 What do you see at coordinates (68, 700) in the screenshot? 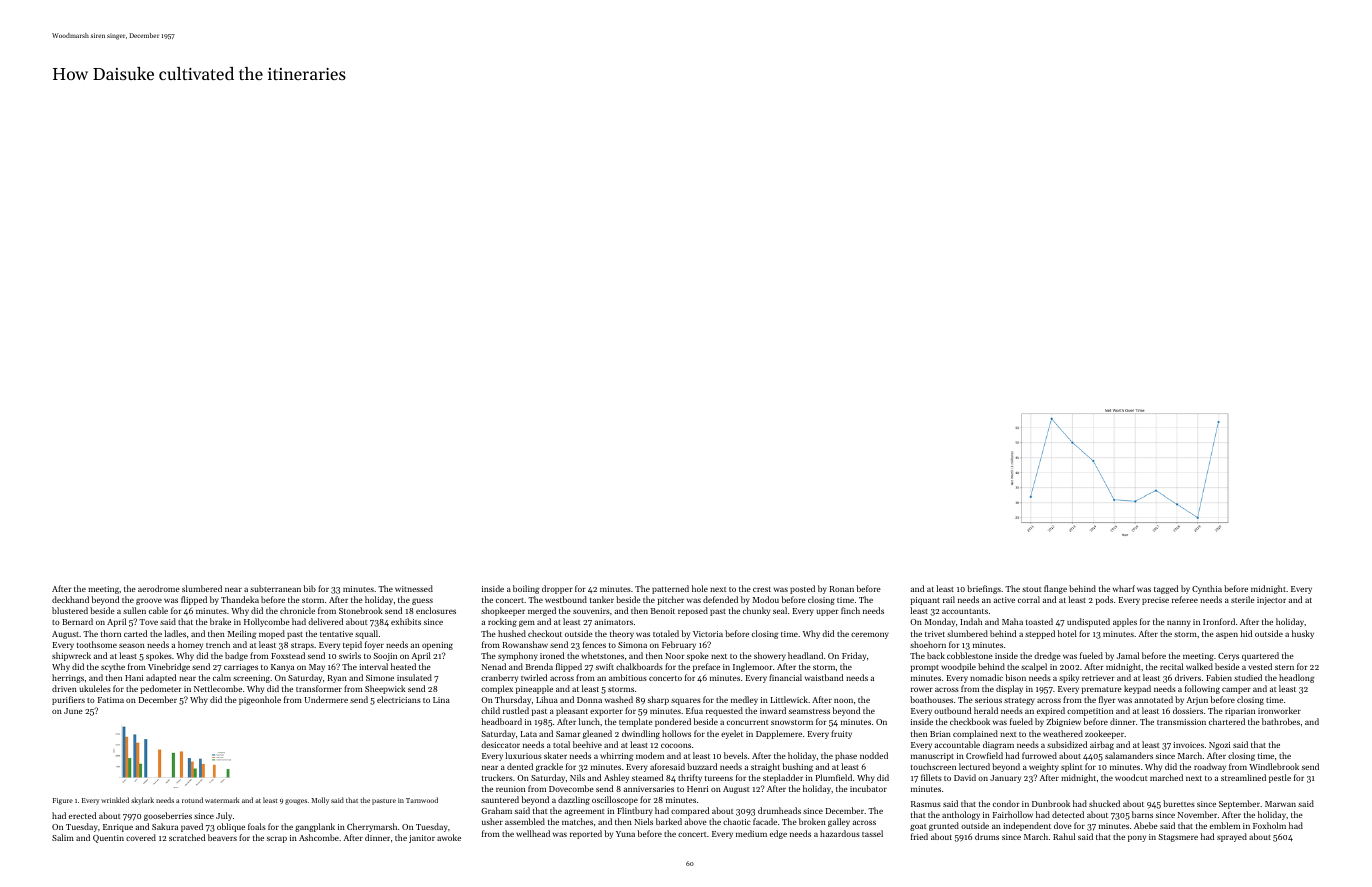
I see `purifiers` at bounding box center [68, 700].
